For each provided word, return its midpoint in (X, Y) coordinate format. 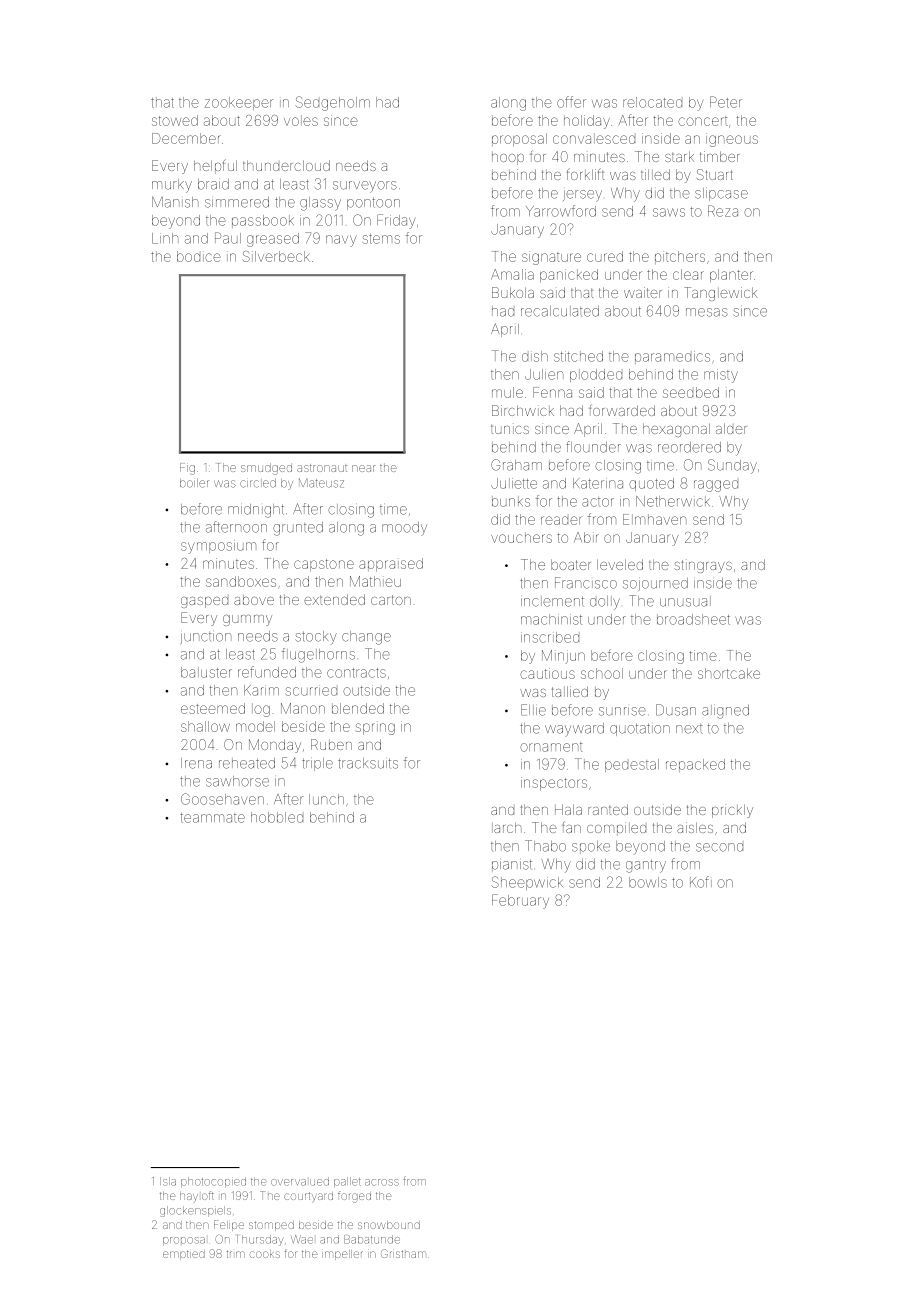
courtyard (308, 1197)
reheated (247, 763)
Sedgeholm (332, 103)
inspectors (554, 784)
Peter (726, 102)
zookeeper (239, 103)
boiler (194, 483)
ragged (716, 486)
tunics (510, 429)
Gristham (403, 1253)
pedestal (632, 765)
